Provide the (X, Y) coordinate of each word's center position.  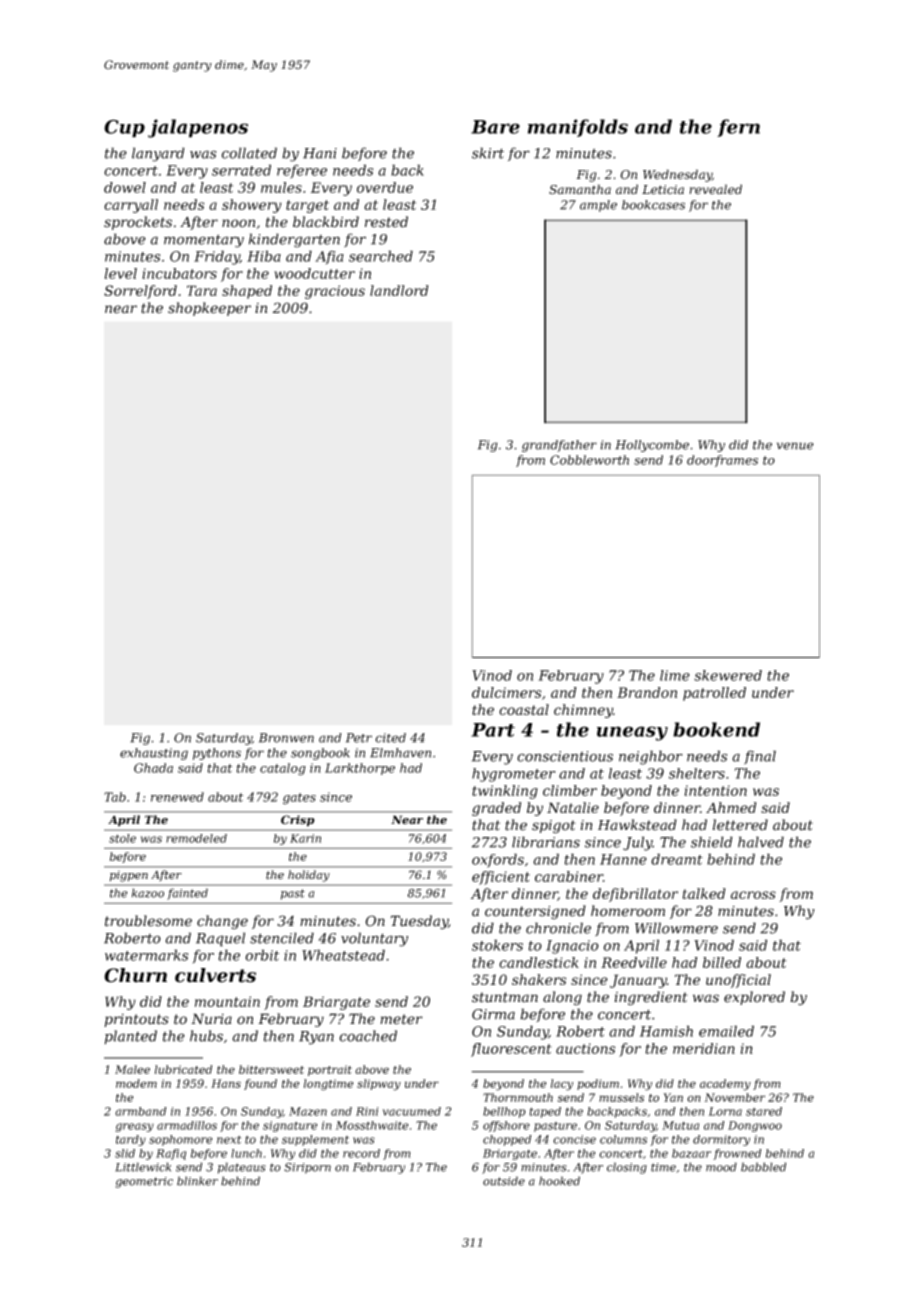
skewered (728, 675)
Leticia (663, 190)
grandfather (559, 446)
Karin (305, 838)
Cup (124, 128)
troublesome (148, 921)
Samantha (580, 189)
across (753, 895)
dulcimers (506, 692)
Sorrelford (140, 292)
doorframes (722, 461)
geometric (144, 1182)
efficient (501, 878)
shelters (697, 773)
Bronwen (286, 738)
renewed (177, 797)
